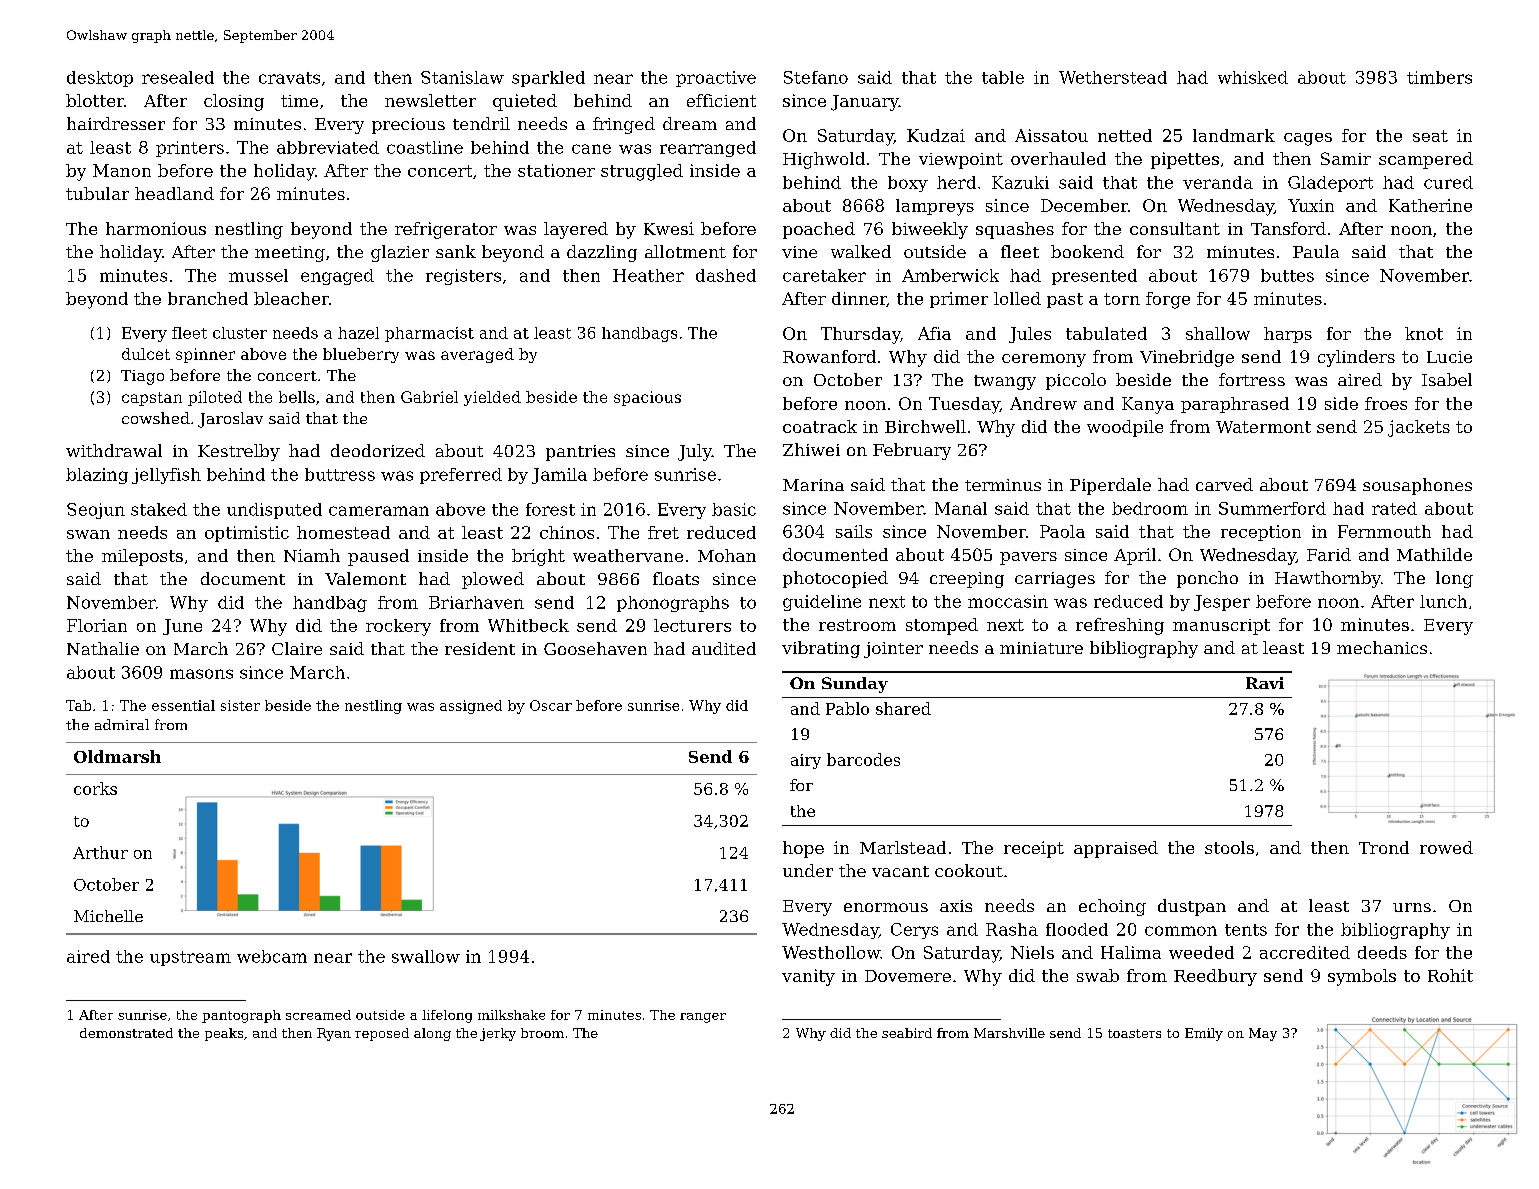 This screenshot has width=1539, height=1189. I want to click on forge, so click(1168, 300).
